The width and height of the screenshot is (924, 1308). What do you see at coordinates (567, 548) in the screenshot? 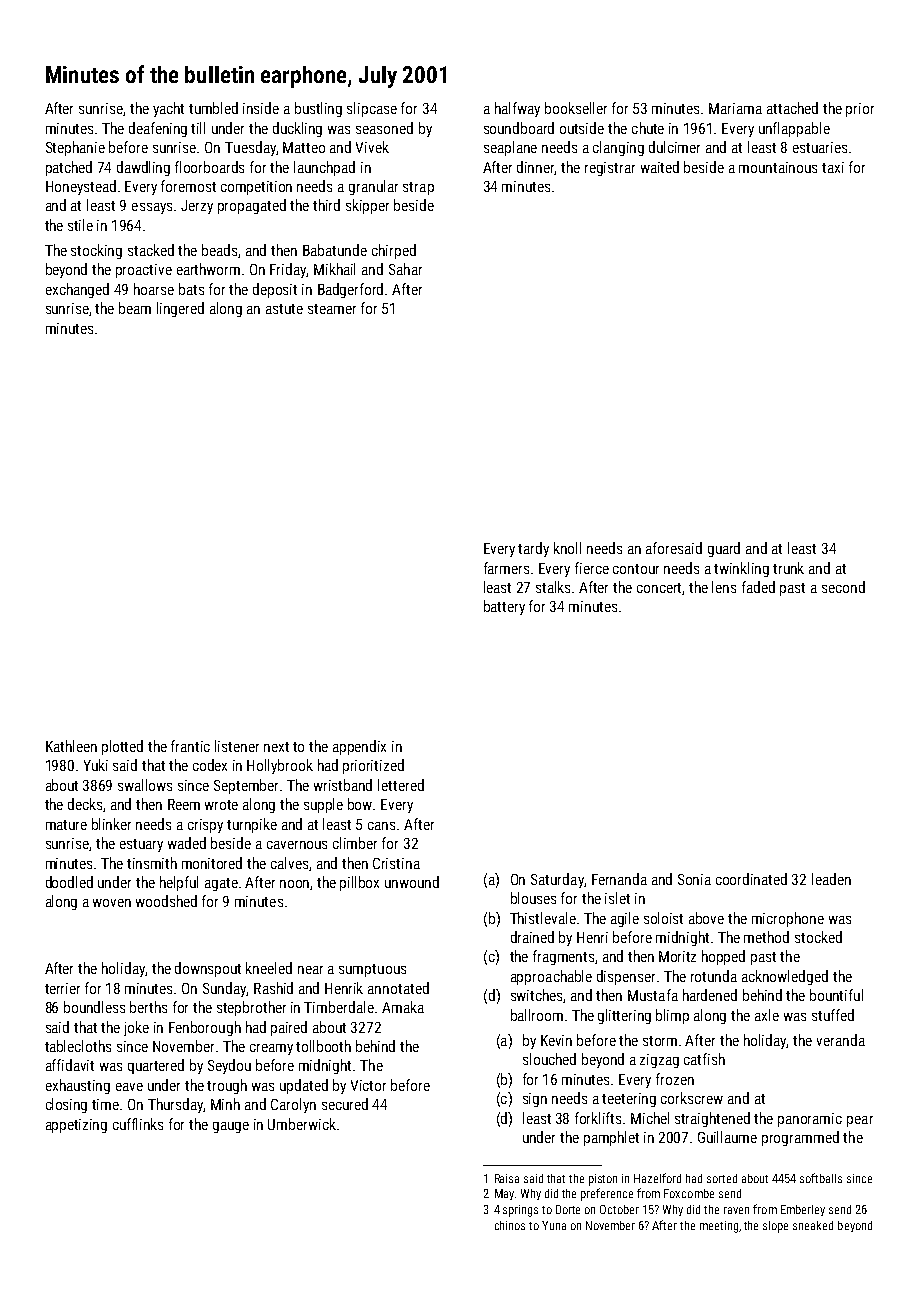
I see `knoll` at bounding box center [567, 548].
